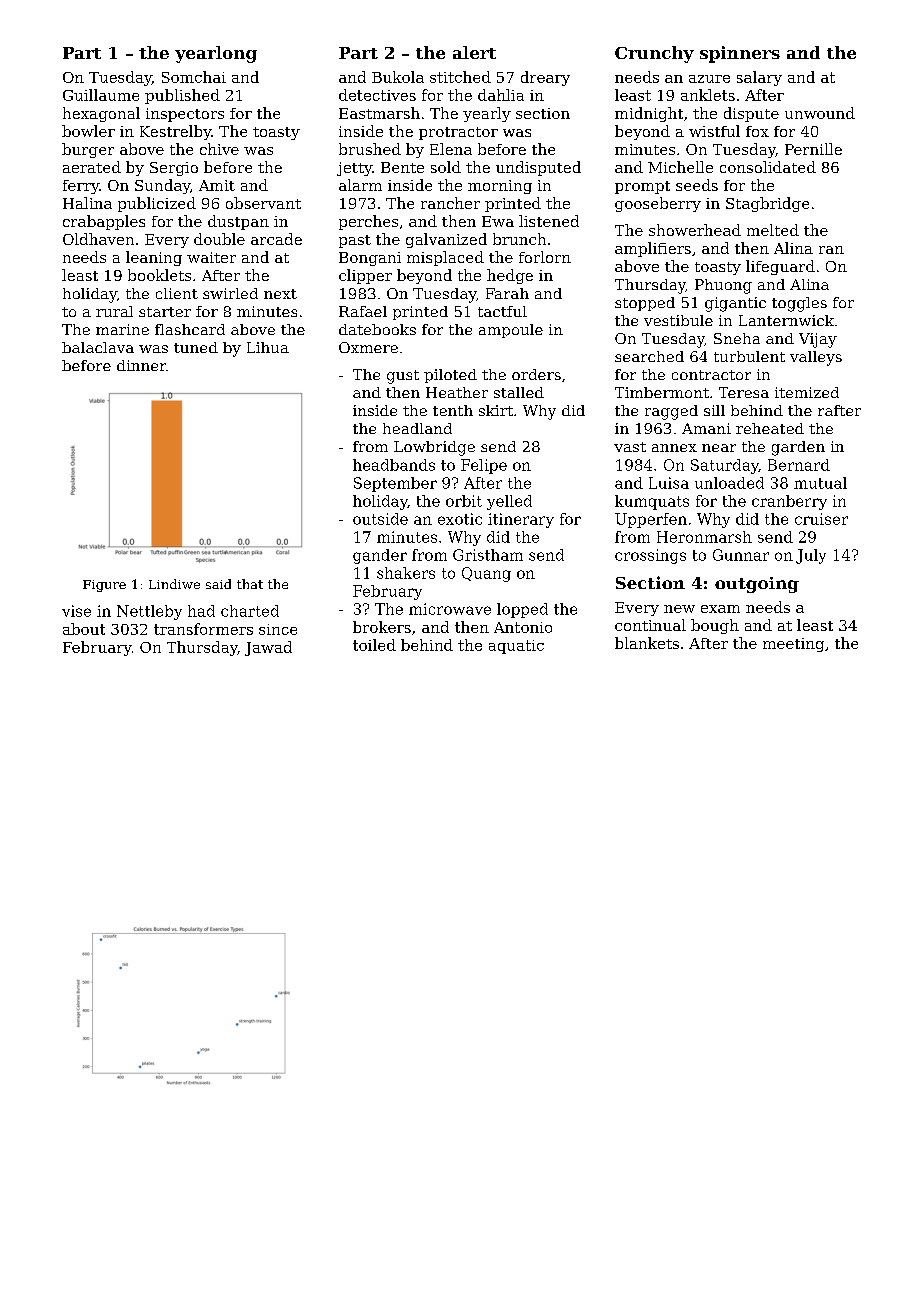  I want to click on dinner, so click(141, 365).
